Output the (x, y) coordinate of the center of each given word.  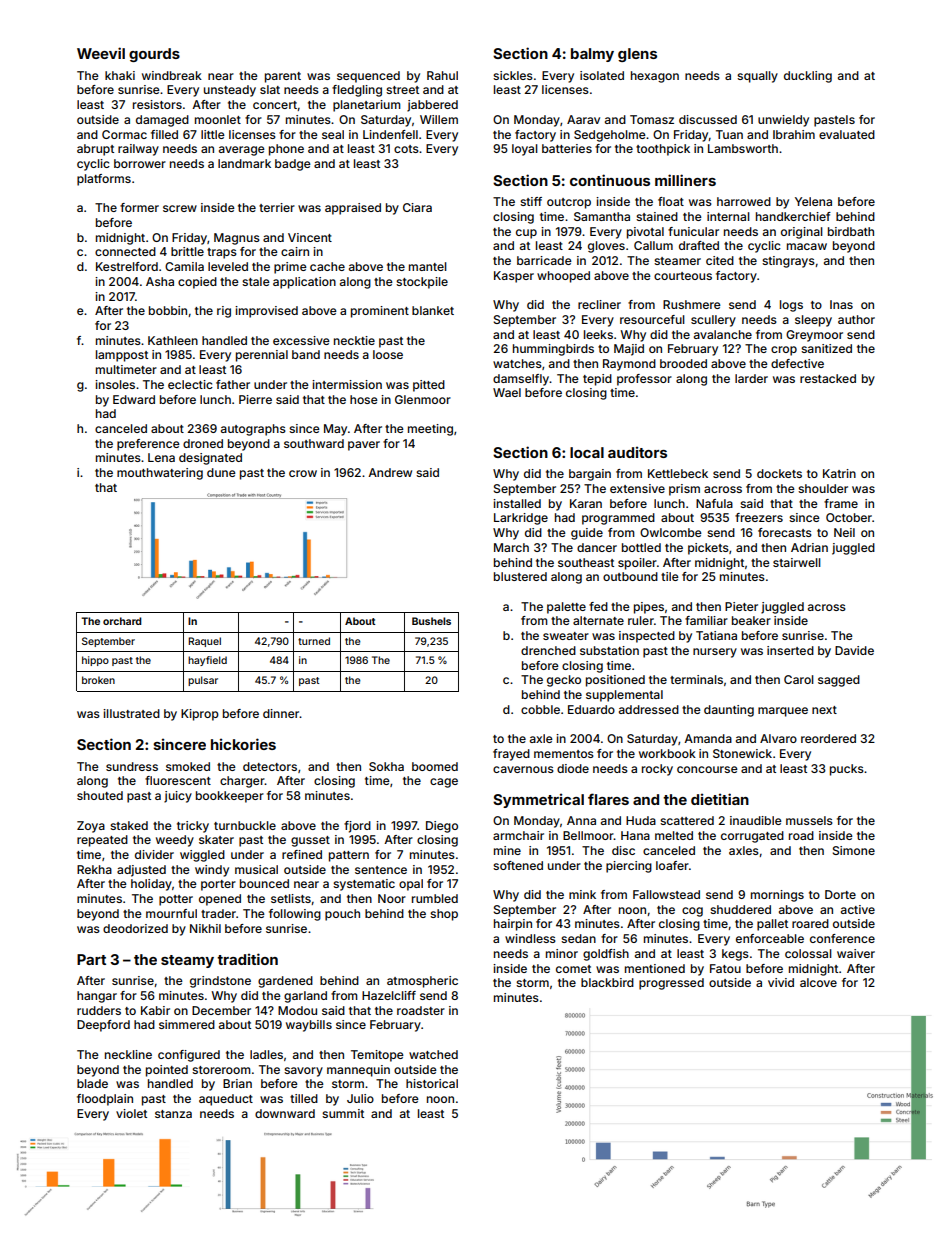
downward (285, 1113)
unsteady (230, 91)
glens (637, 55)
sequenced (368, 77)
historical (432, 1083)
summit (343, 1113)
